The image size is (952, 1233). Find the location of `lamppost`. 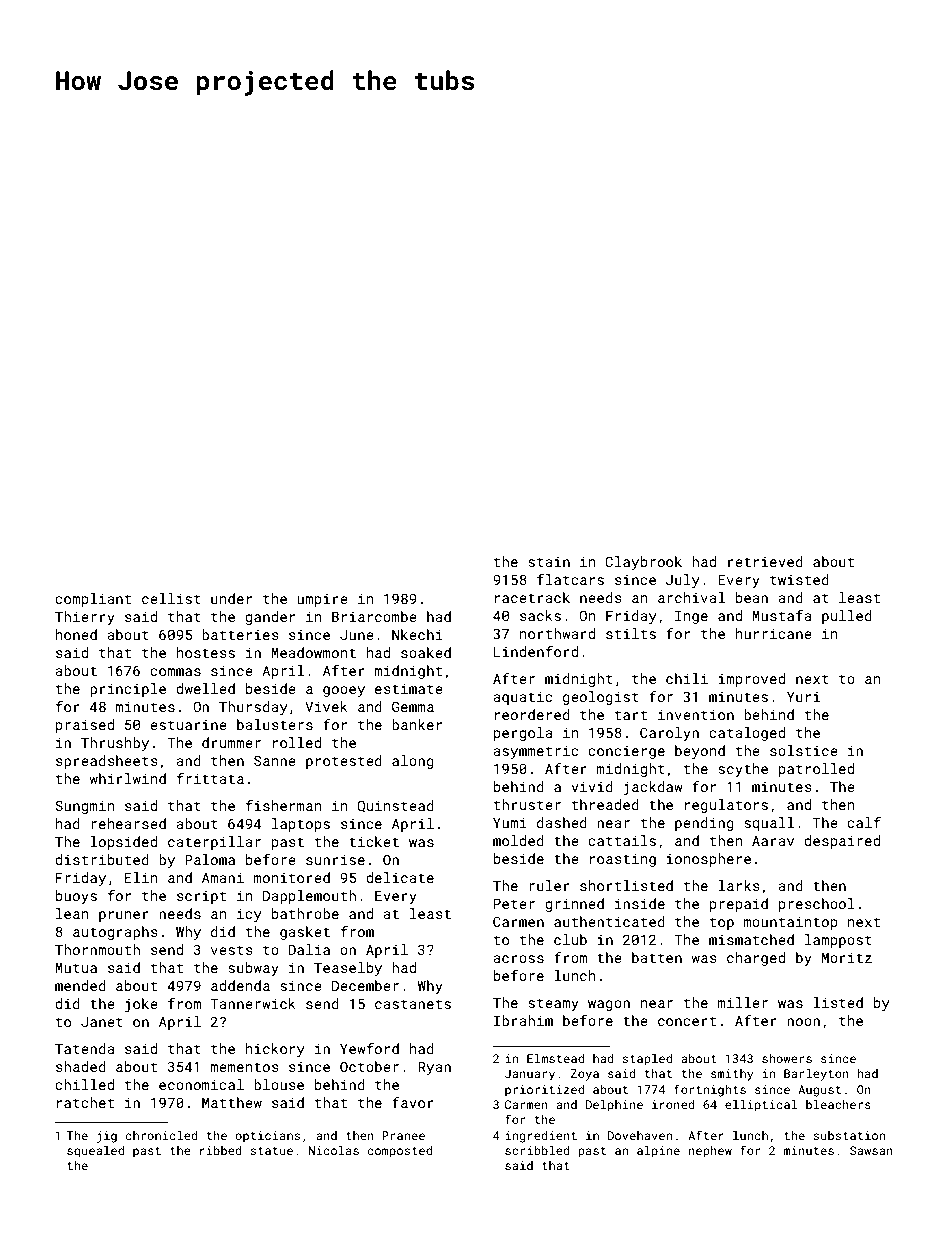

lamppost is located at coordinates (838, 941).
